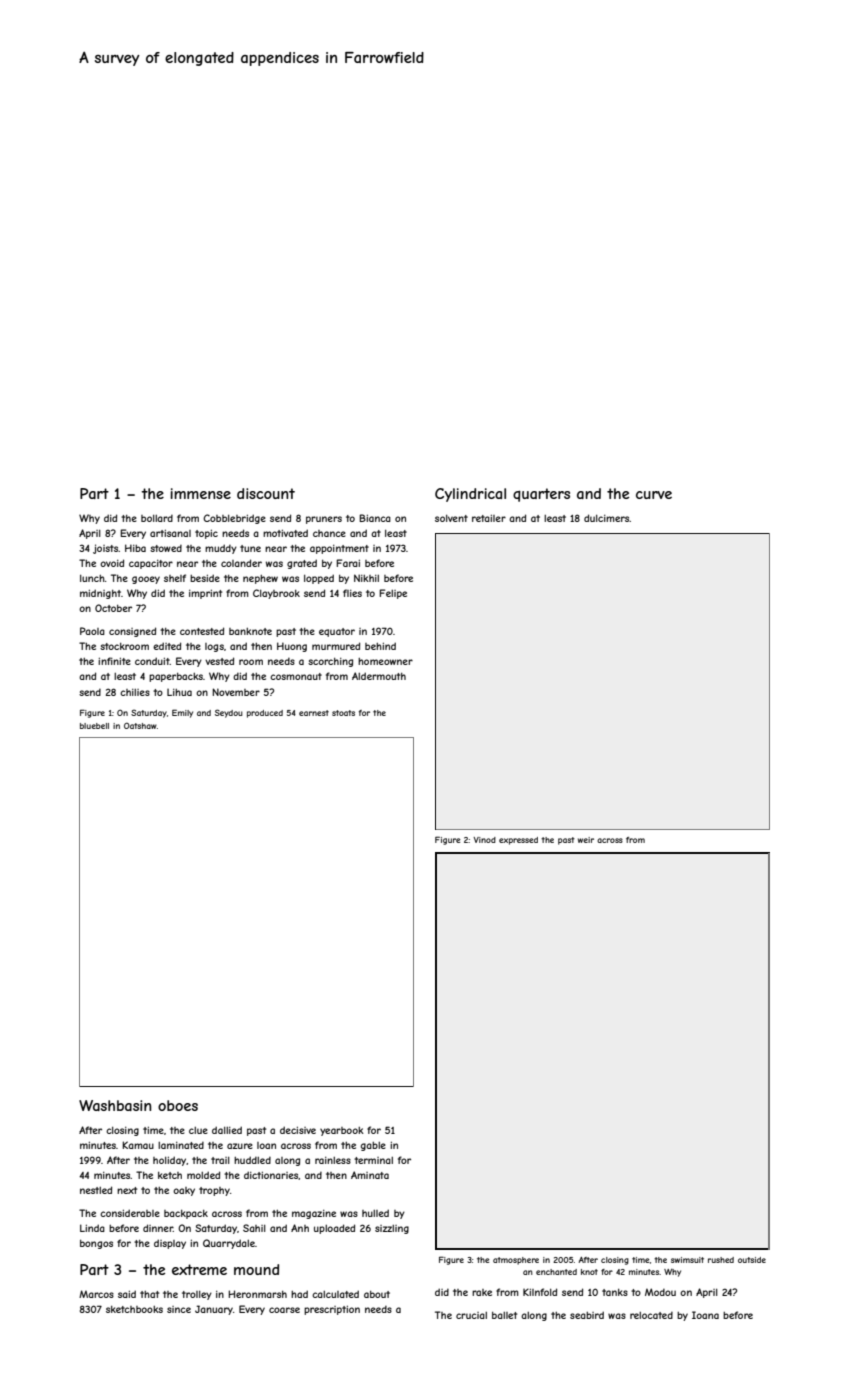  Describe the element at coordinates (105, 549) in the screenshot. I see `joists` at that location.
